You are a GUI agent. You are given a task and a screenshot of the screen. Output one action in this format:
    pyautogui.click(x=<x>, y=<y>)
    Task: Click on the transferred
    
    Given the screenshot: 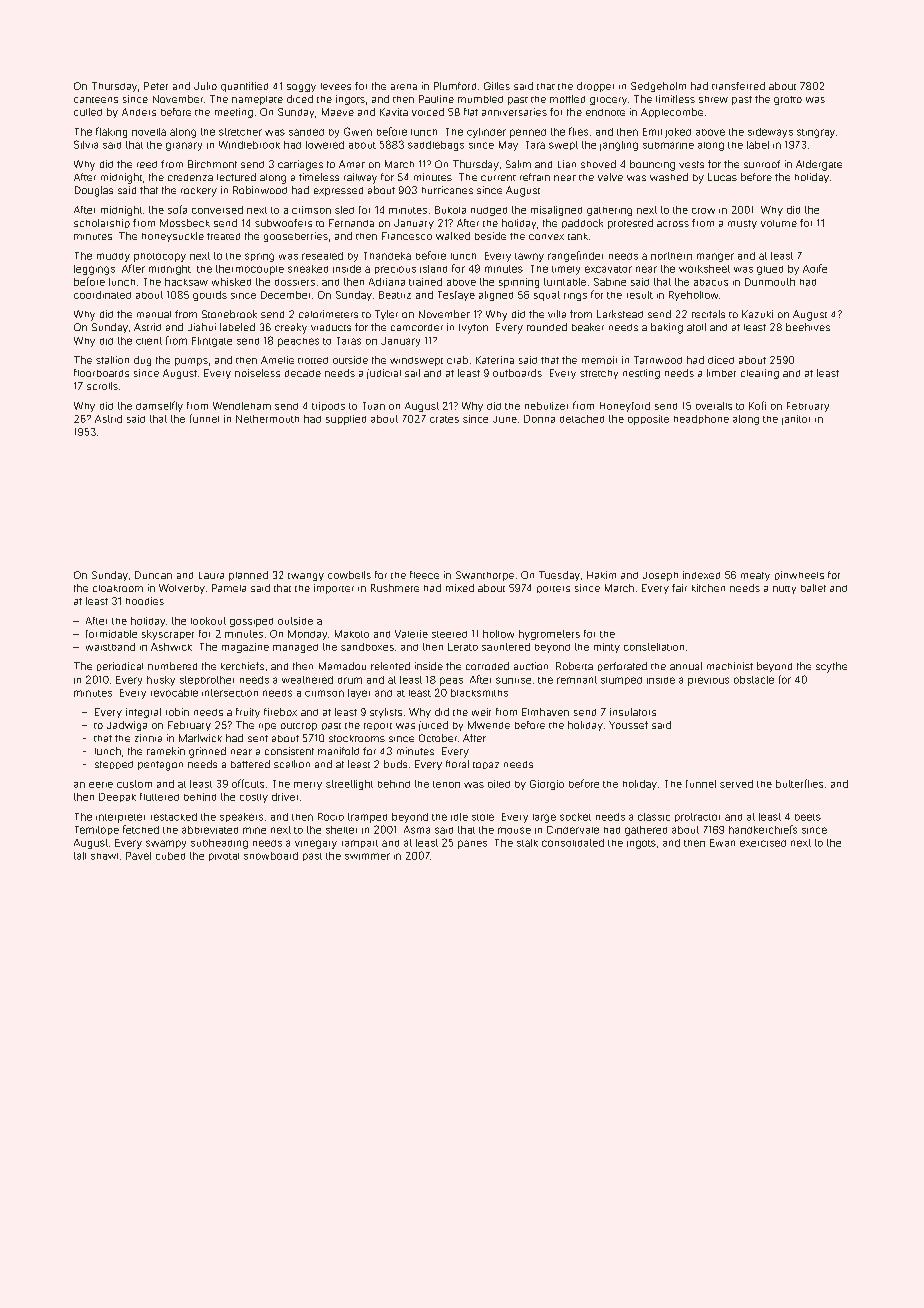 What is the action you would take?
    pyautogui.click(x=738, y=86)
